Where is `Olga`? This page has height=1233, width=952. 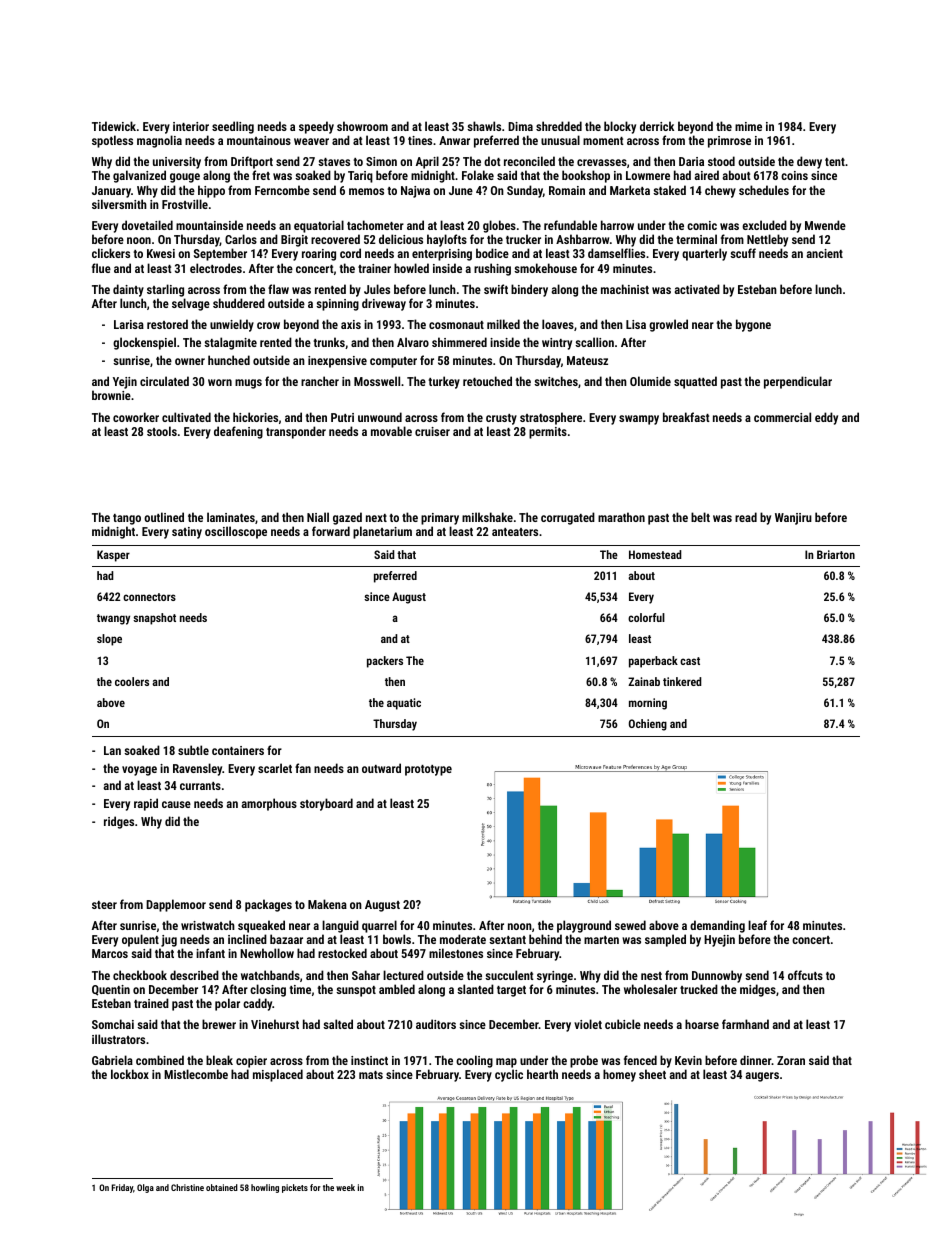
Olga is located at coordinates (145, 1188).
